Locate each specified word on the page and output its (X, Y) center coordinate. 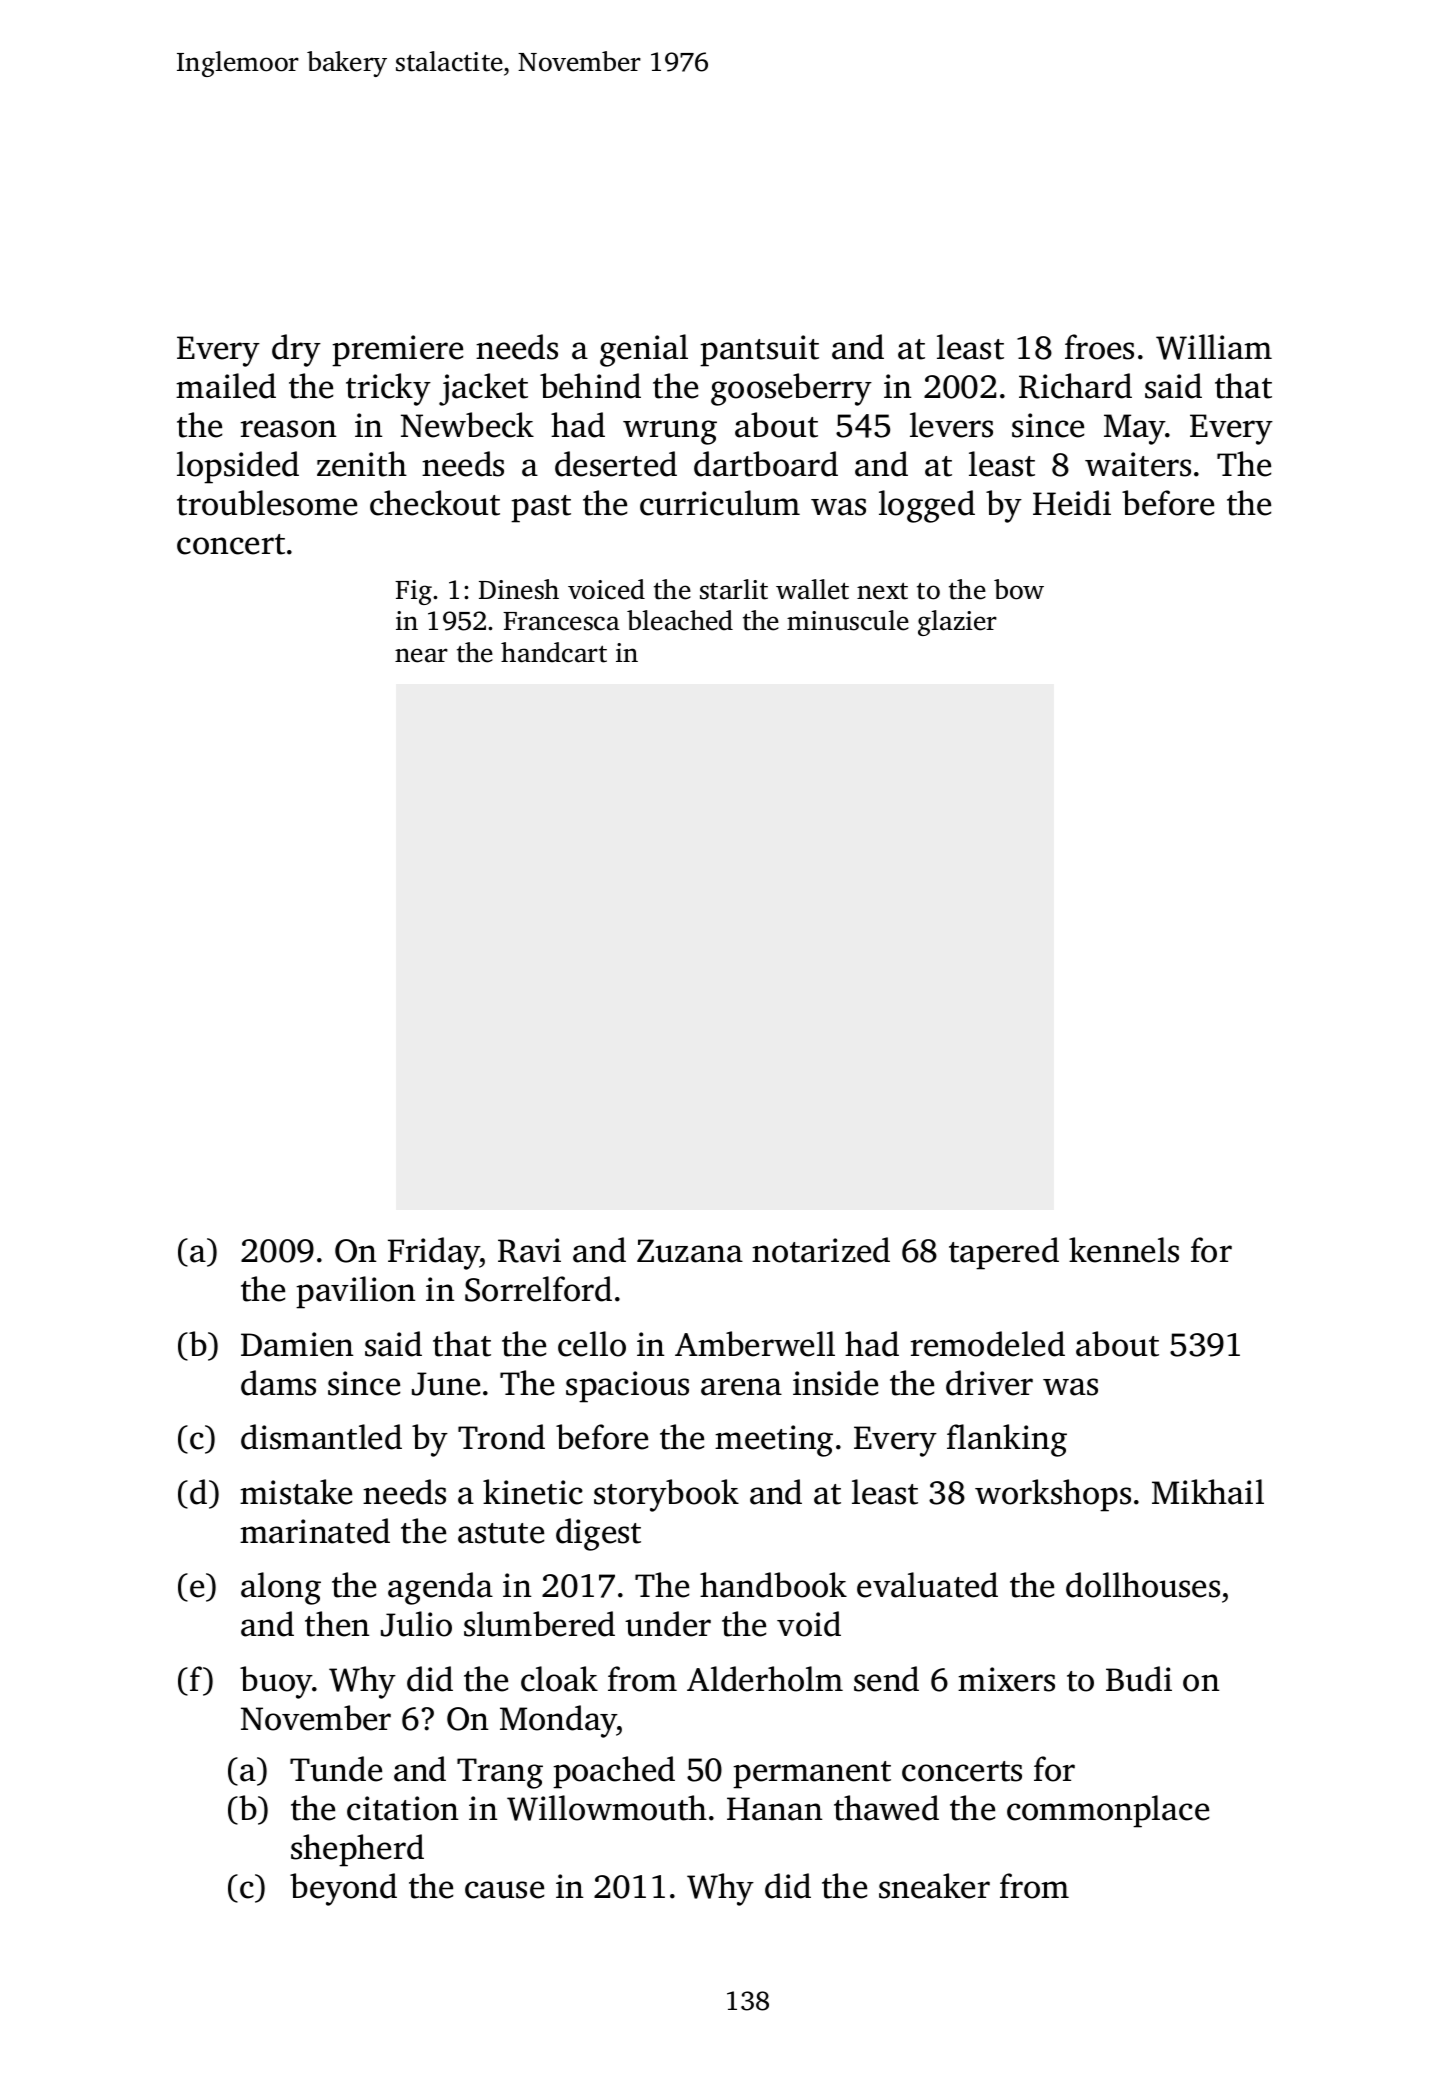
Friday (434, 1253)
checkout (435, 503)
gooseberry (791, 389)
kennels (1124, 1250)
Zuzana (690, 1251)
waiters (1138, 464)
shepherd (357, 1850)
